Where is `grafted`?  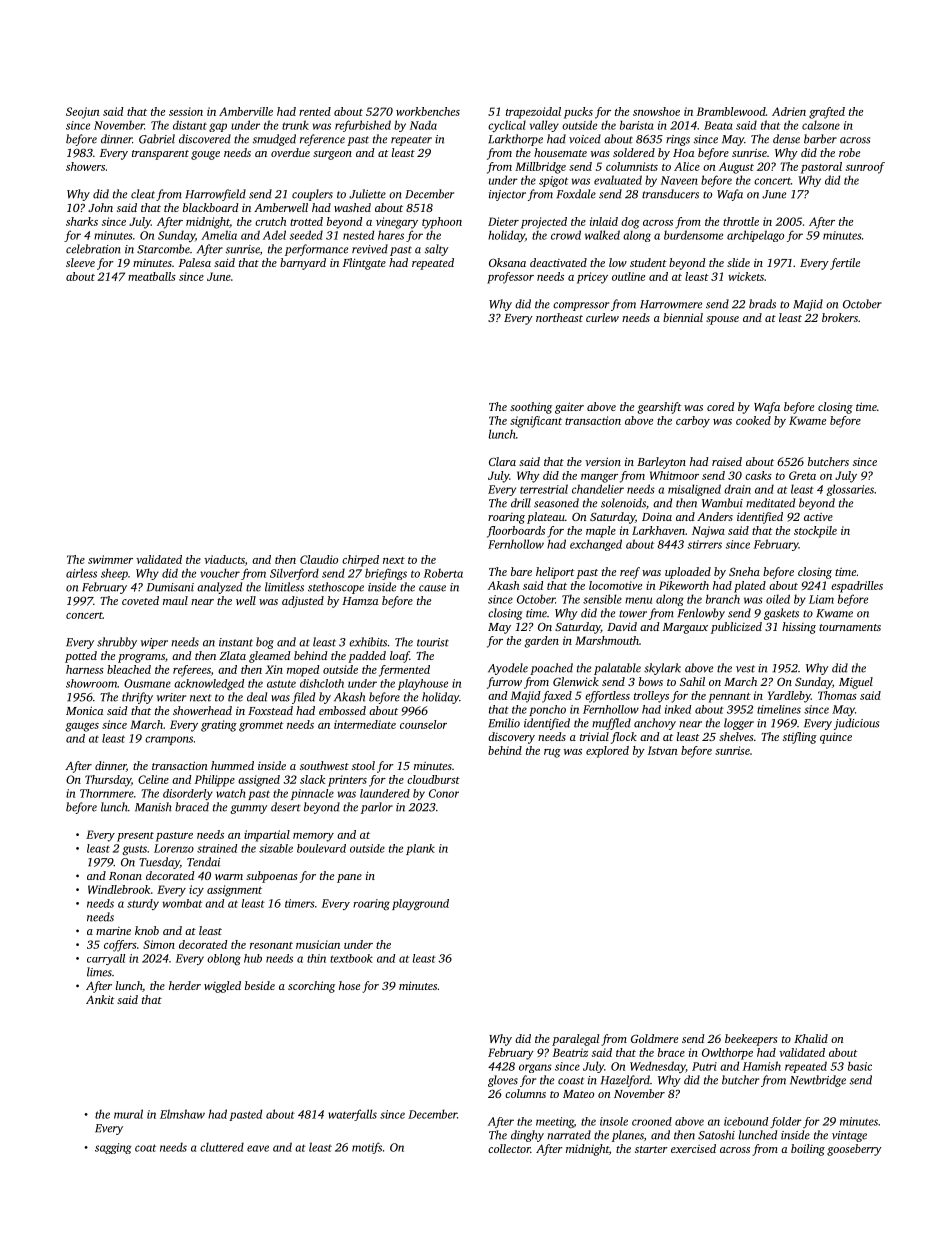
grafted is located at coordinates (827, 113).
